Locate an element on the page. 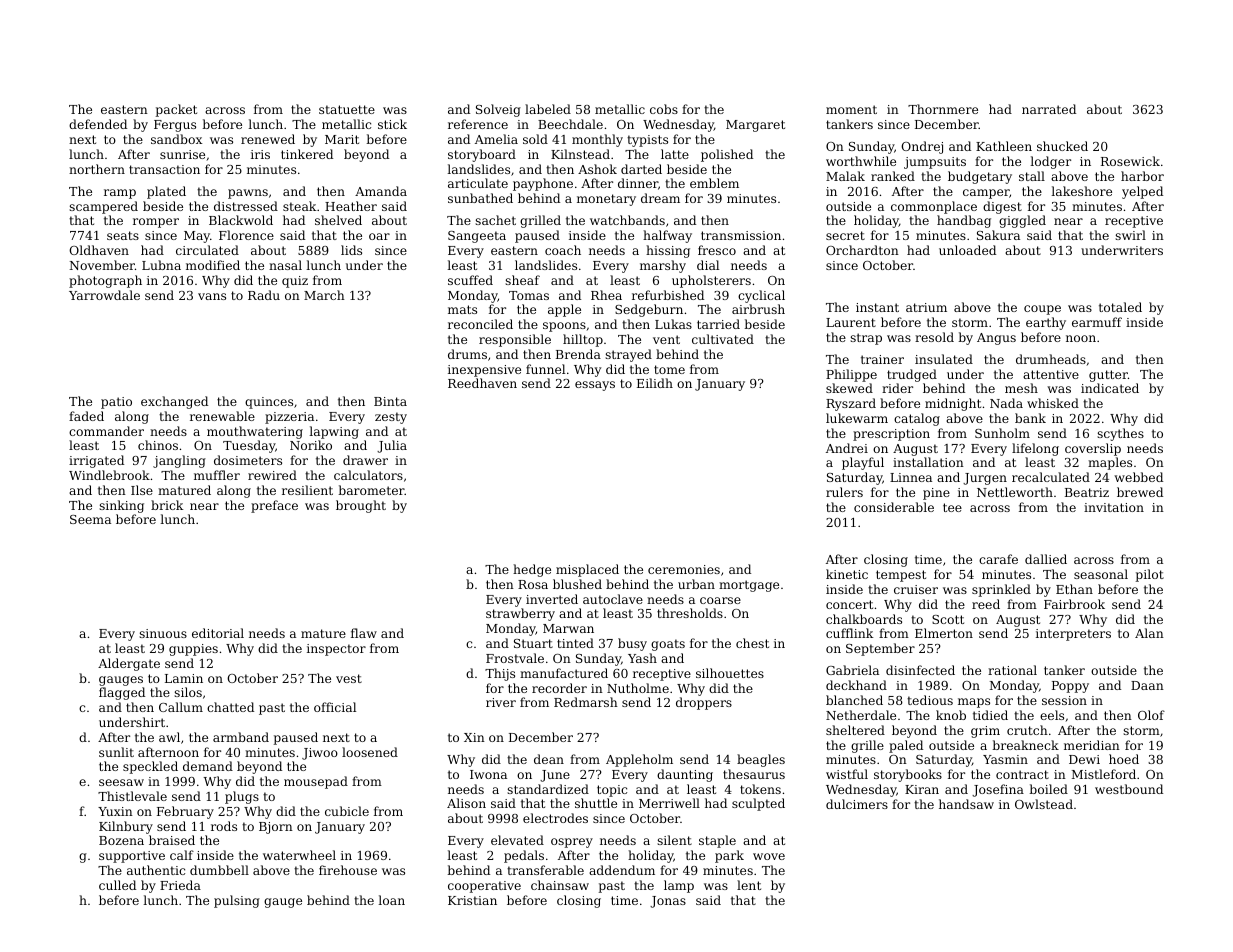 The image size is (1233, 952). March is located at coordinates (324, 295).
